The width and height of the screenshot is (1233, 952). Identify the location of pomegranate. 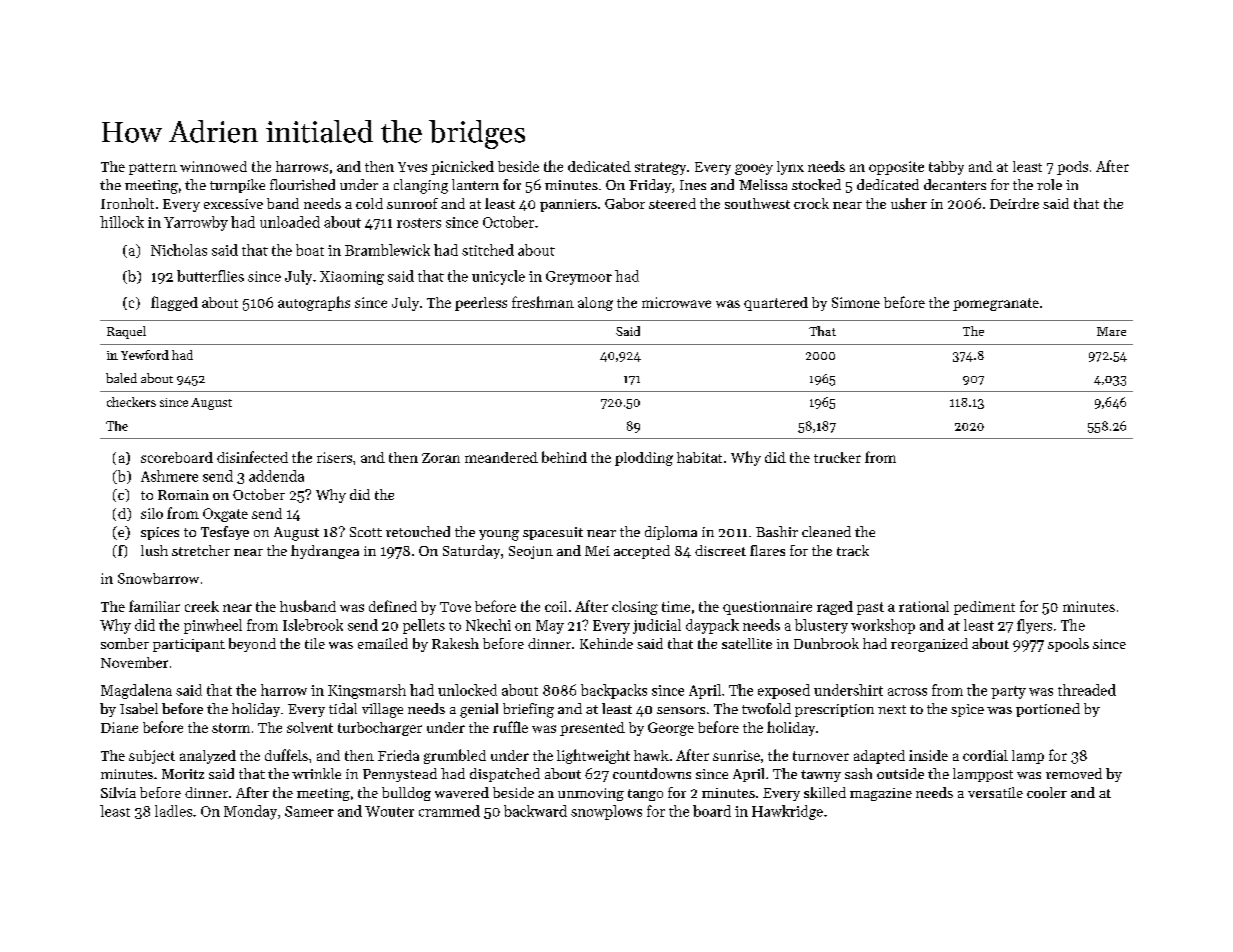
(996, 304).
